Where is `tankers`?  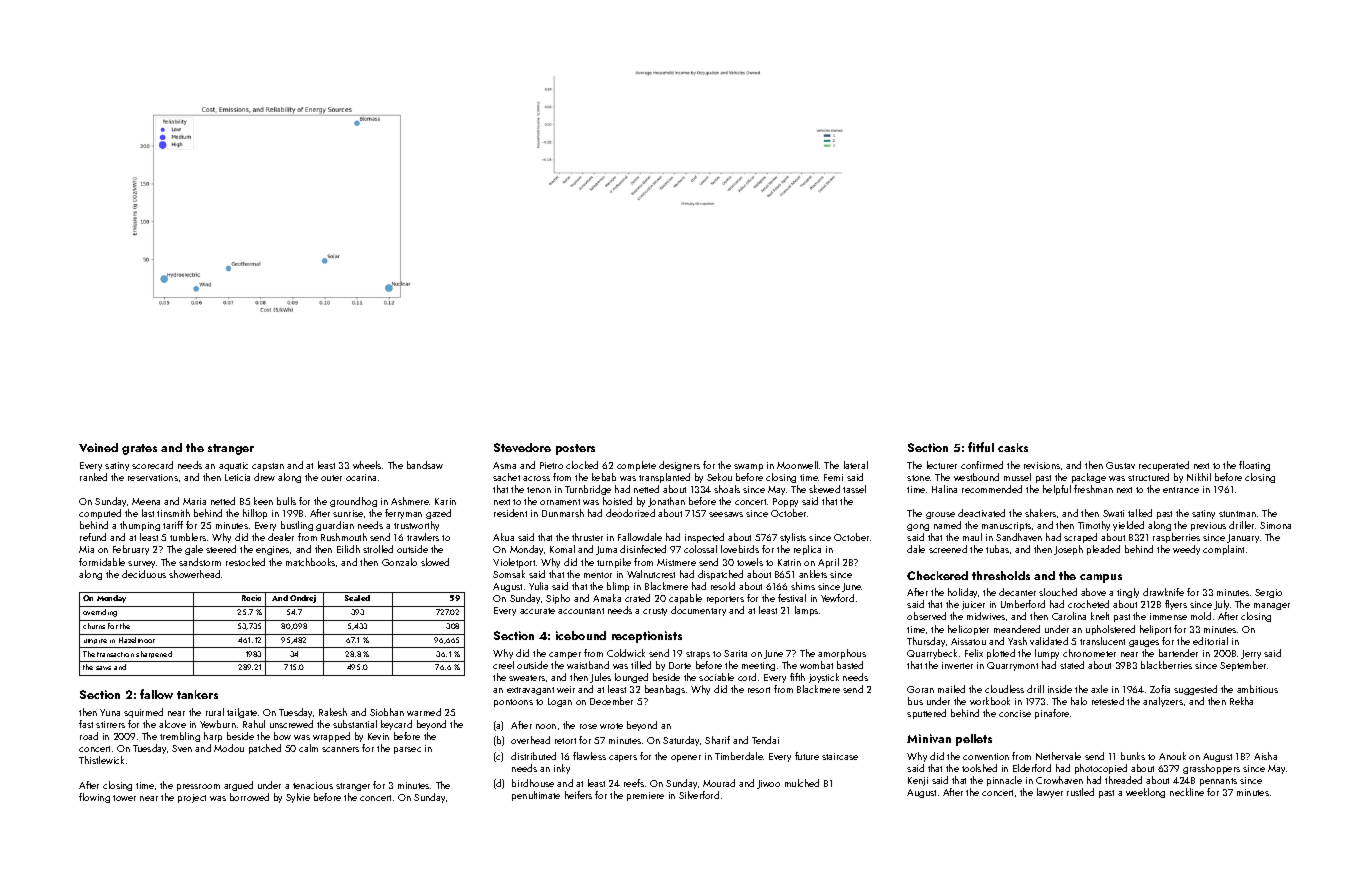 tankers is located at coordinates (197, 694).
